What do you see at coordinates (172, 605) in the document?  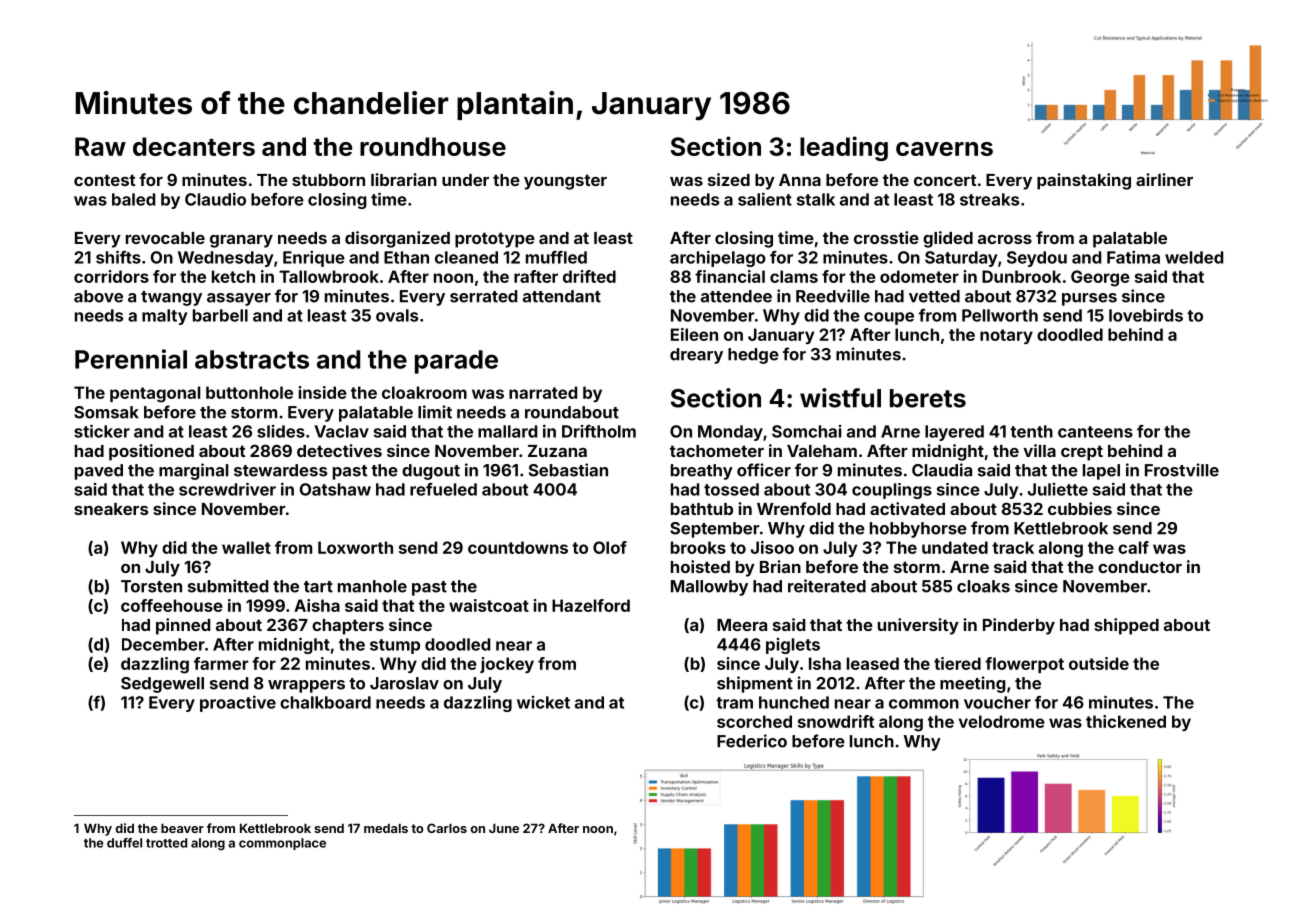 I see `coffeehouse` at bounding box center [172, 605].
